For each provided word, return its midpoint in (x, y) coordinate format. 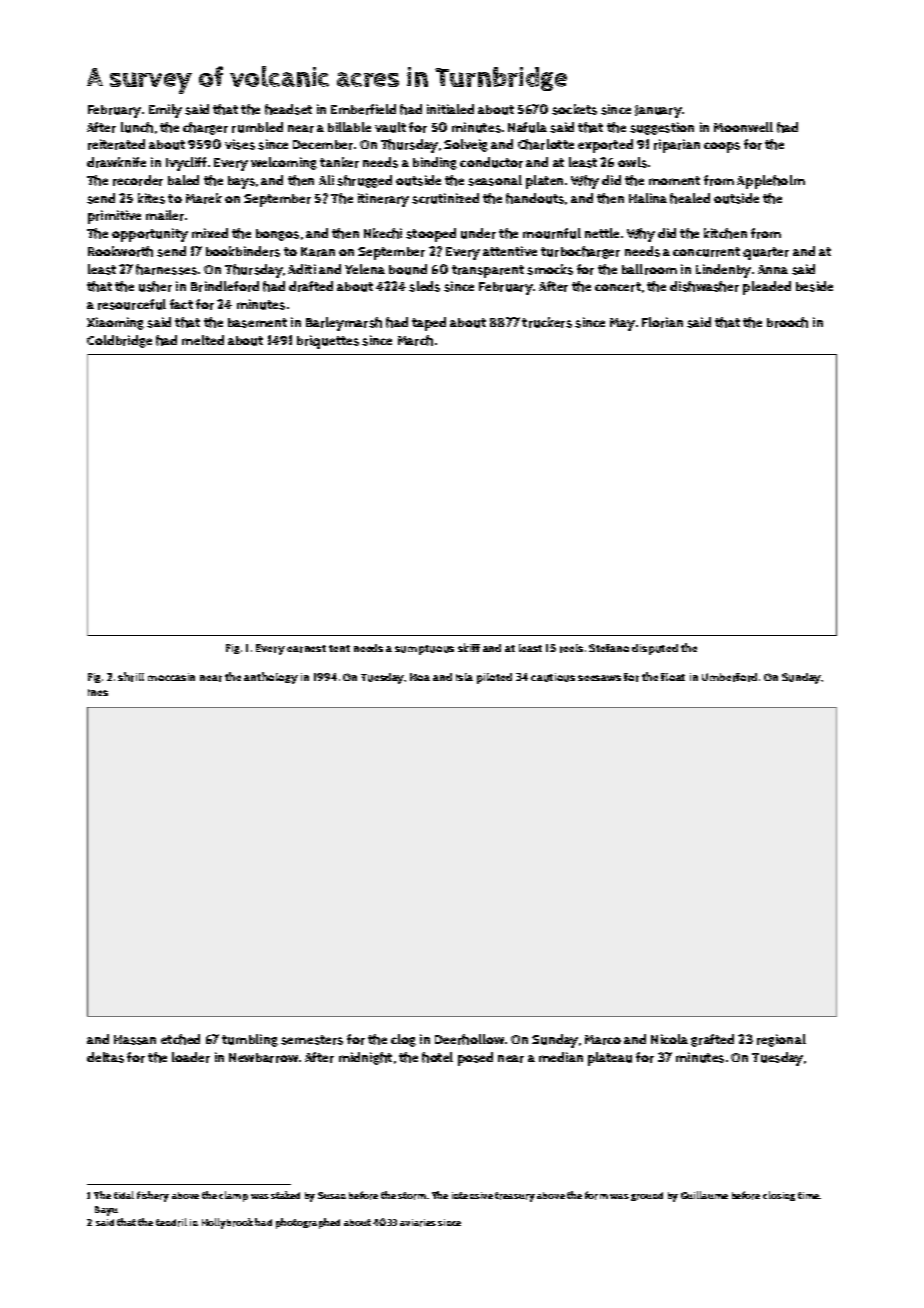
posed (475, 1059)
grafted (712, 1040)
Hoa (420, 677)
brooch (787, 322)
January (658, 111)
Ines (98, 692)
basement (257, 323)
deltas (105, 1057)
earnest (306, 649)
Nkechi (383, 233)
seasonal (495, 180)
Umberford (729, 677)
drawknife (116, 162)
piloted (494, 678)
